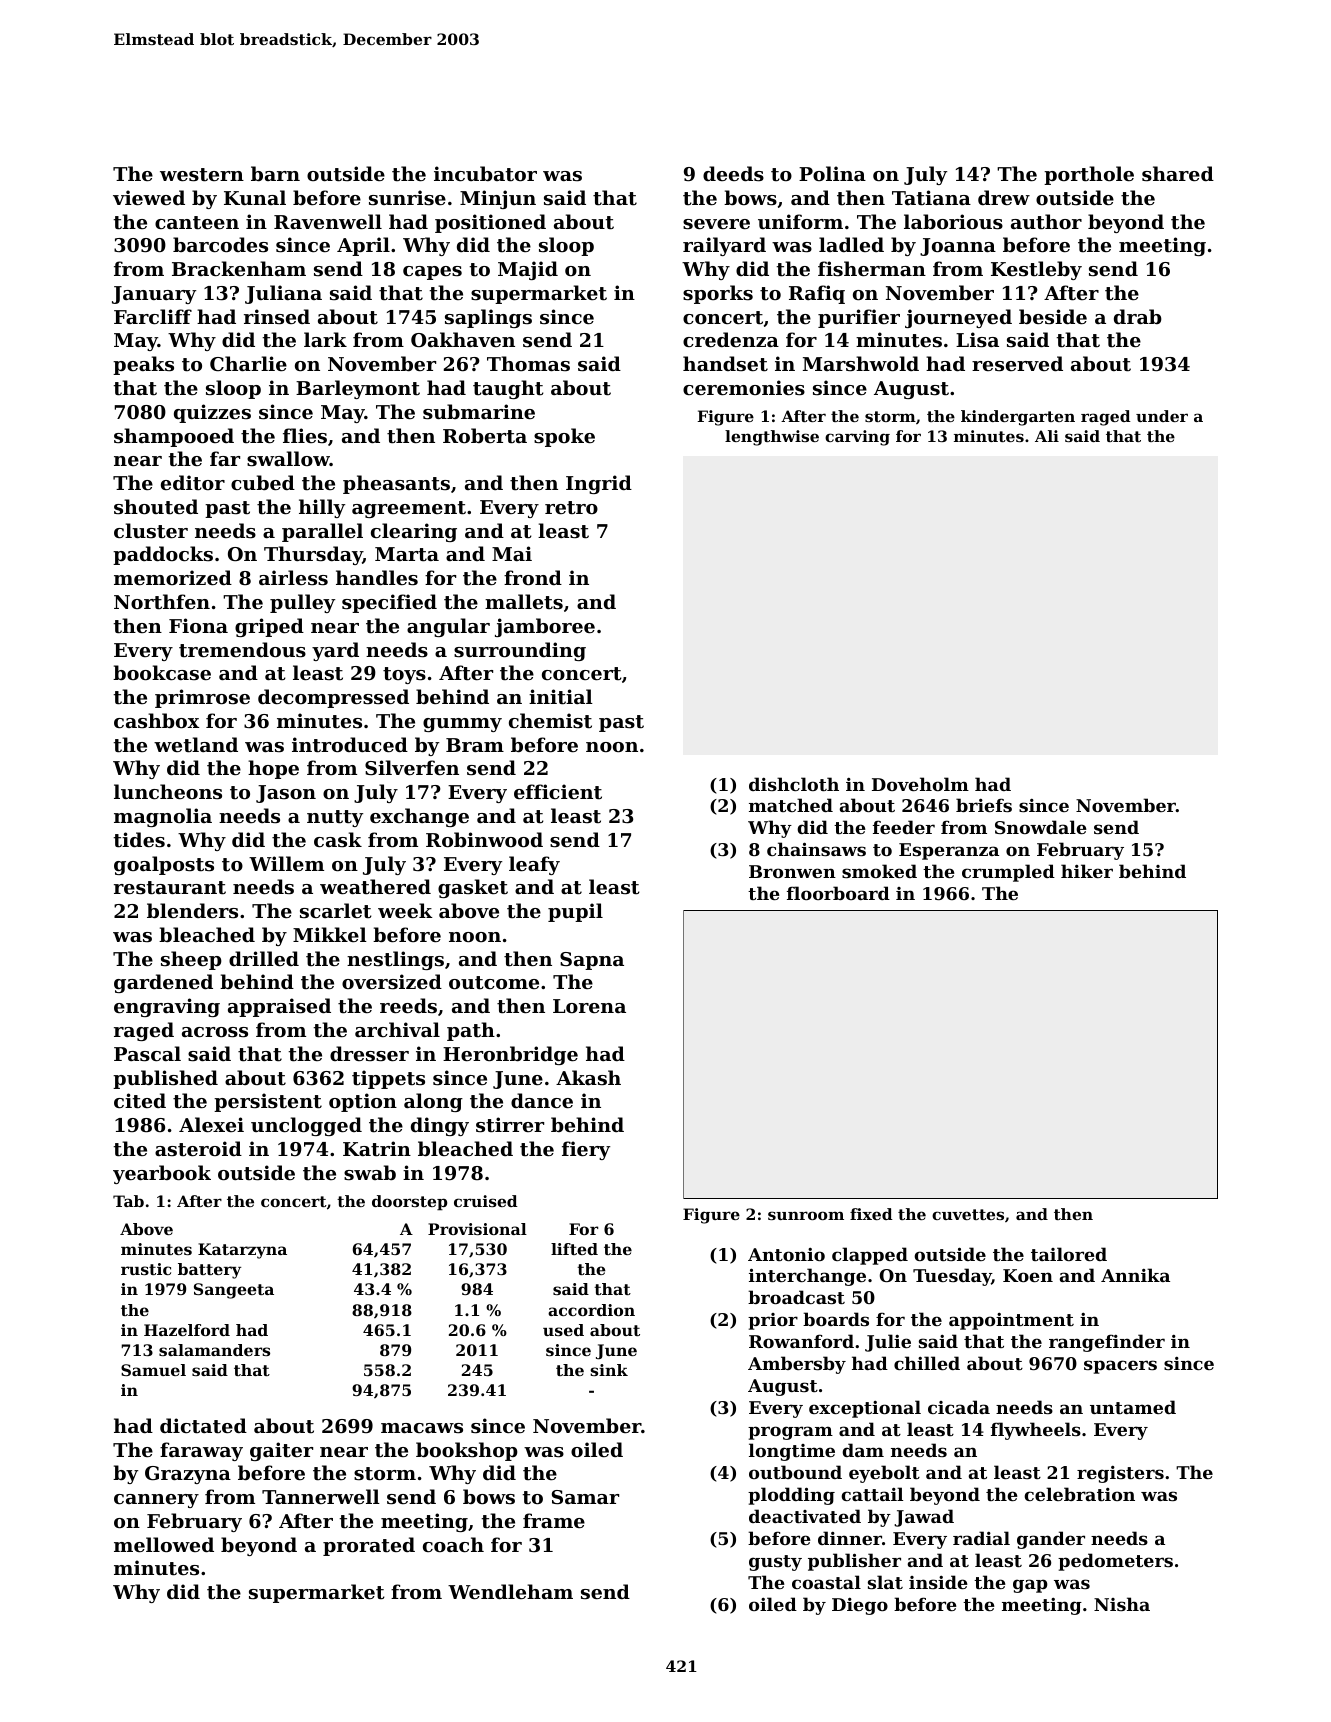 The height and width of the image is (1722, 1331). What do you see at coordinates (1178, 174) in the image?
I see `shared` at bounding box center [1178, 174].
